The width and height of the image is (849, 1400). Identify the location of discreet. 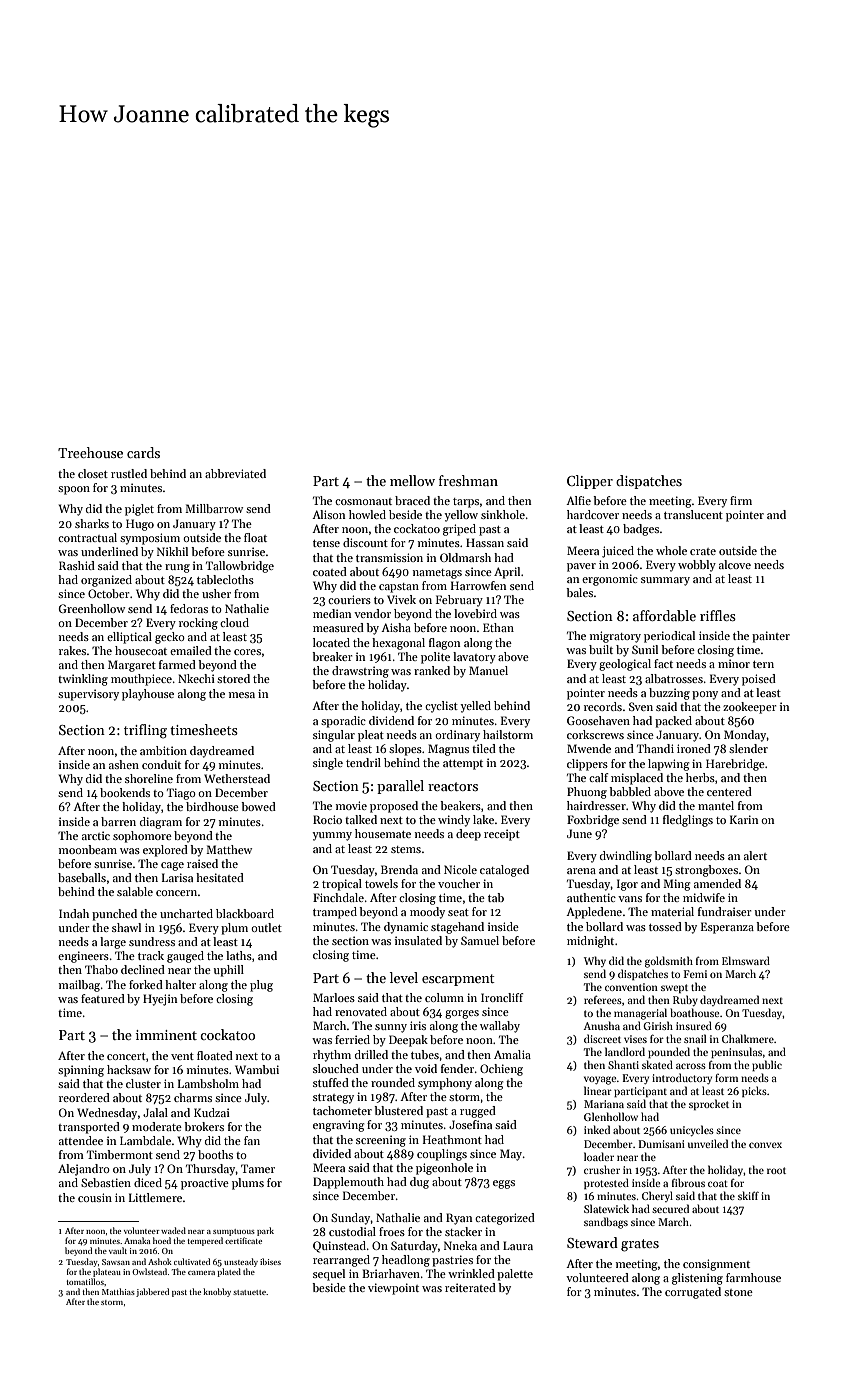
(602, 1038).
